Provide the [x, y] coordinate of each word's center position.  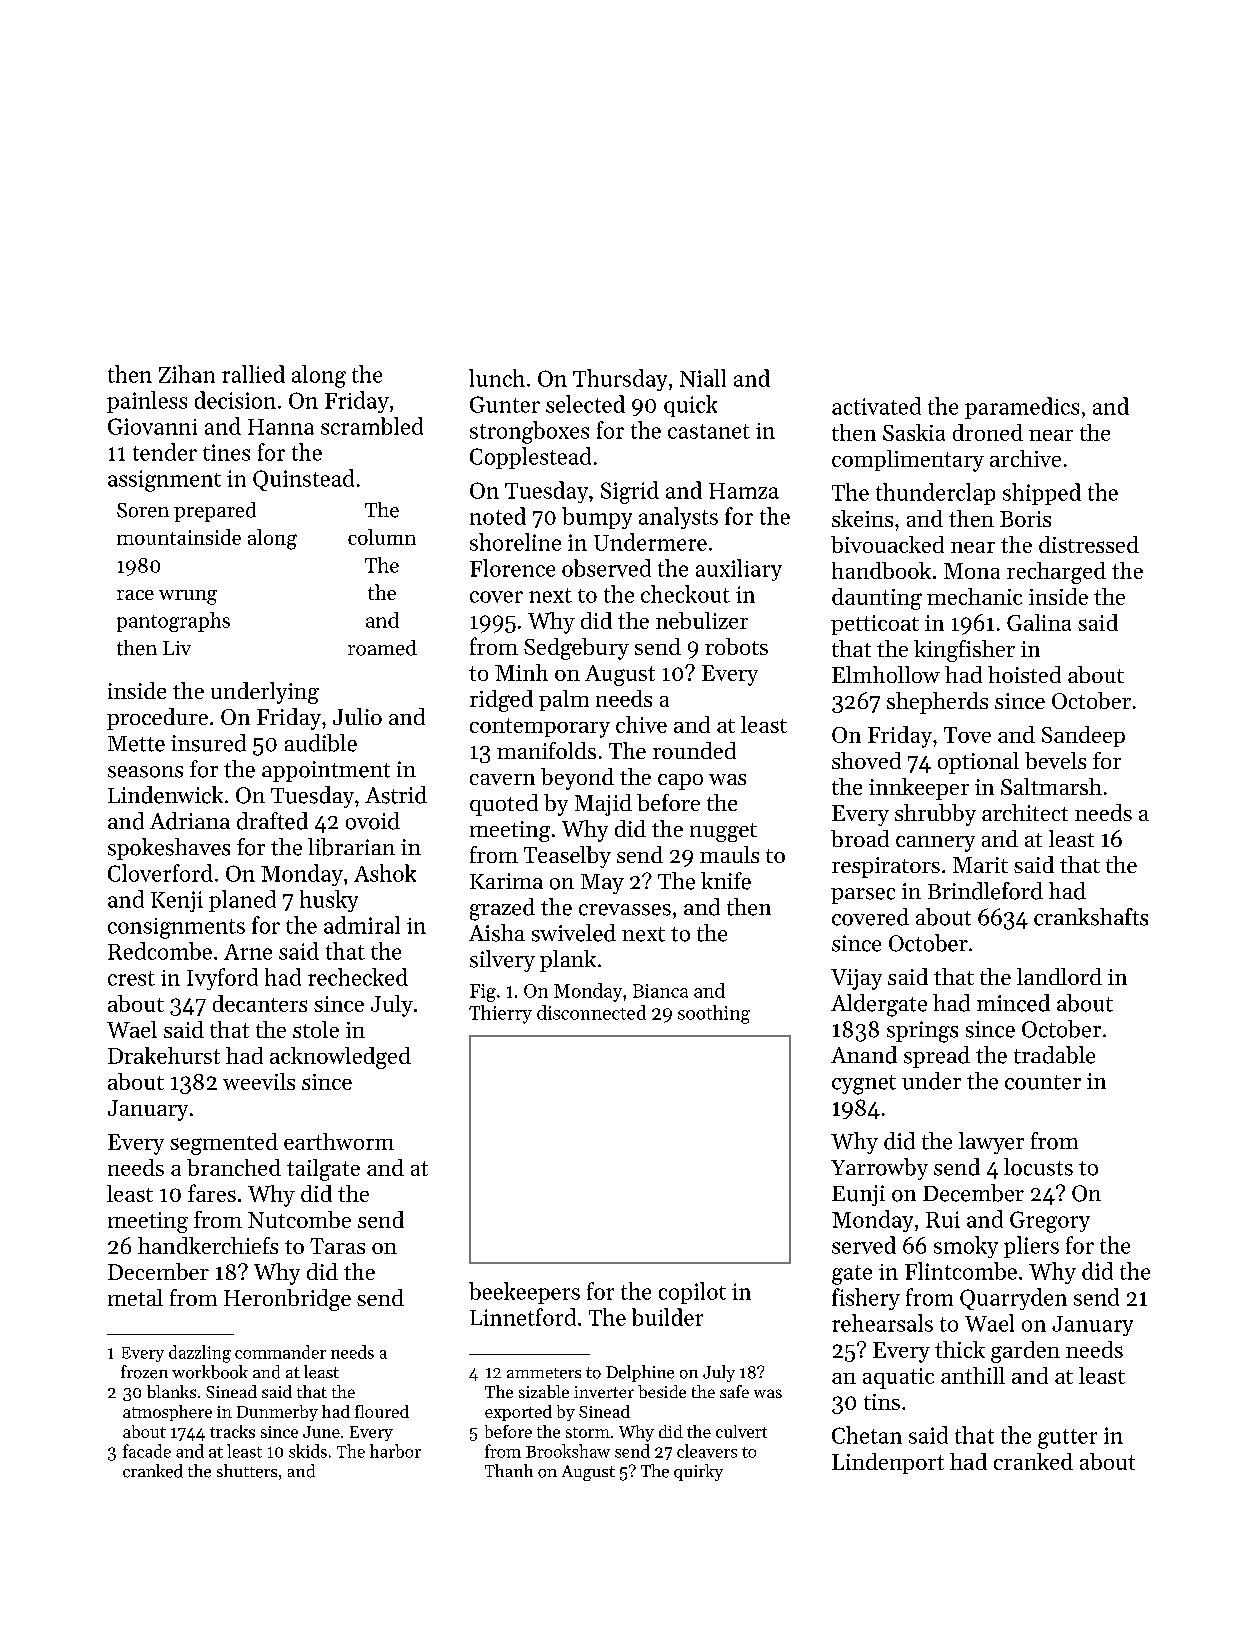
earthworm [339, 1141]
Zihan [187, 374]
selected [585, 404]
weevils [259, 1081]
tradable [1054, 1055]
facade [147, 1451]
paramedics [1022, 408]
